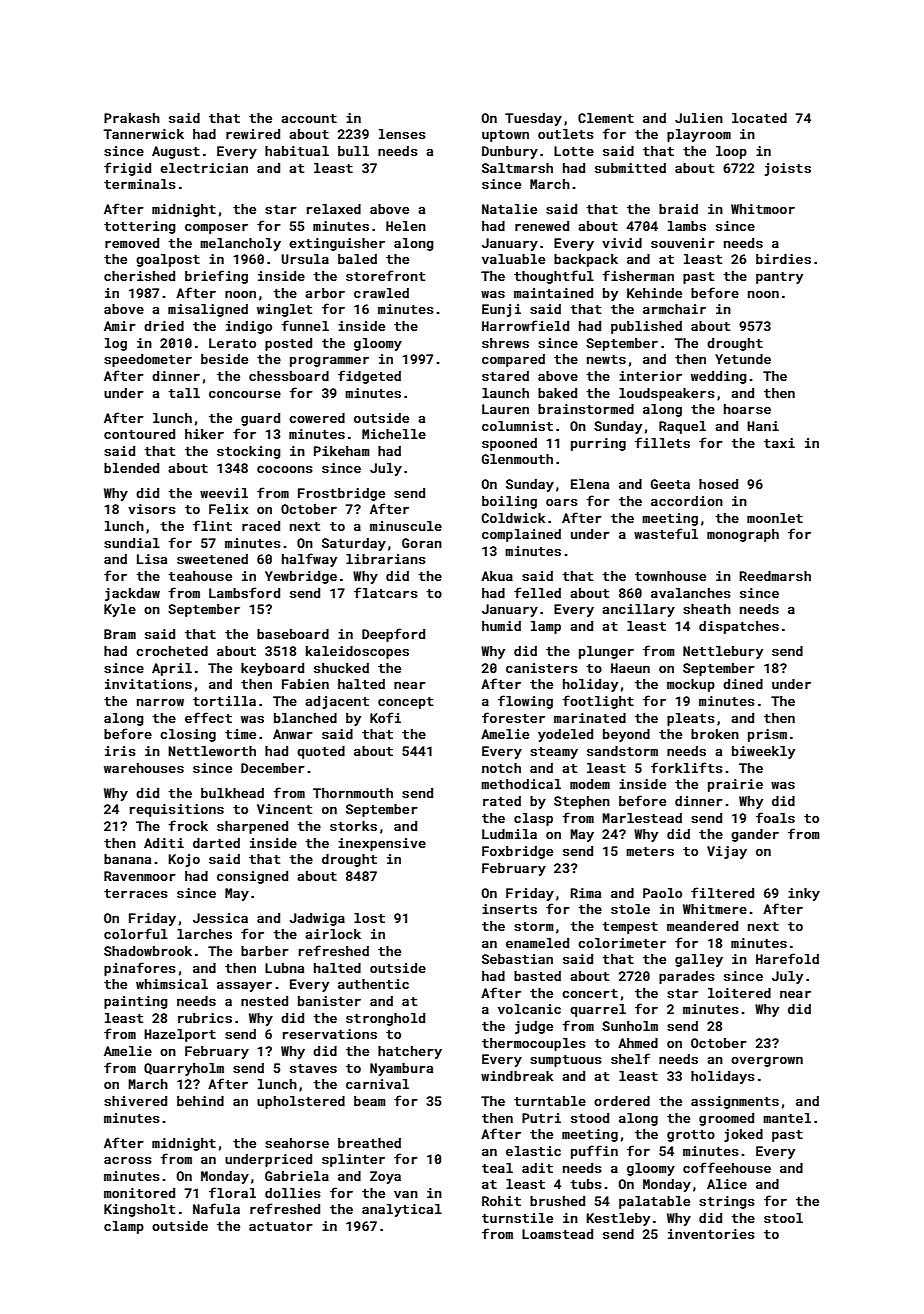 This screenshot has width=924, height=1314. Describe the element at coordinates (357, 652) in the screenshot. I see `kaleidoscopes` at that location.
